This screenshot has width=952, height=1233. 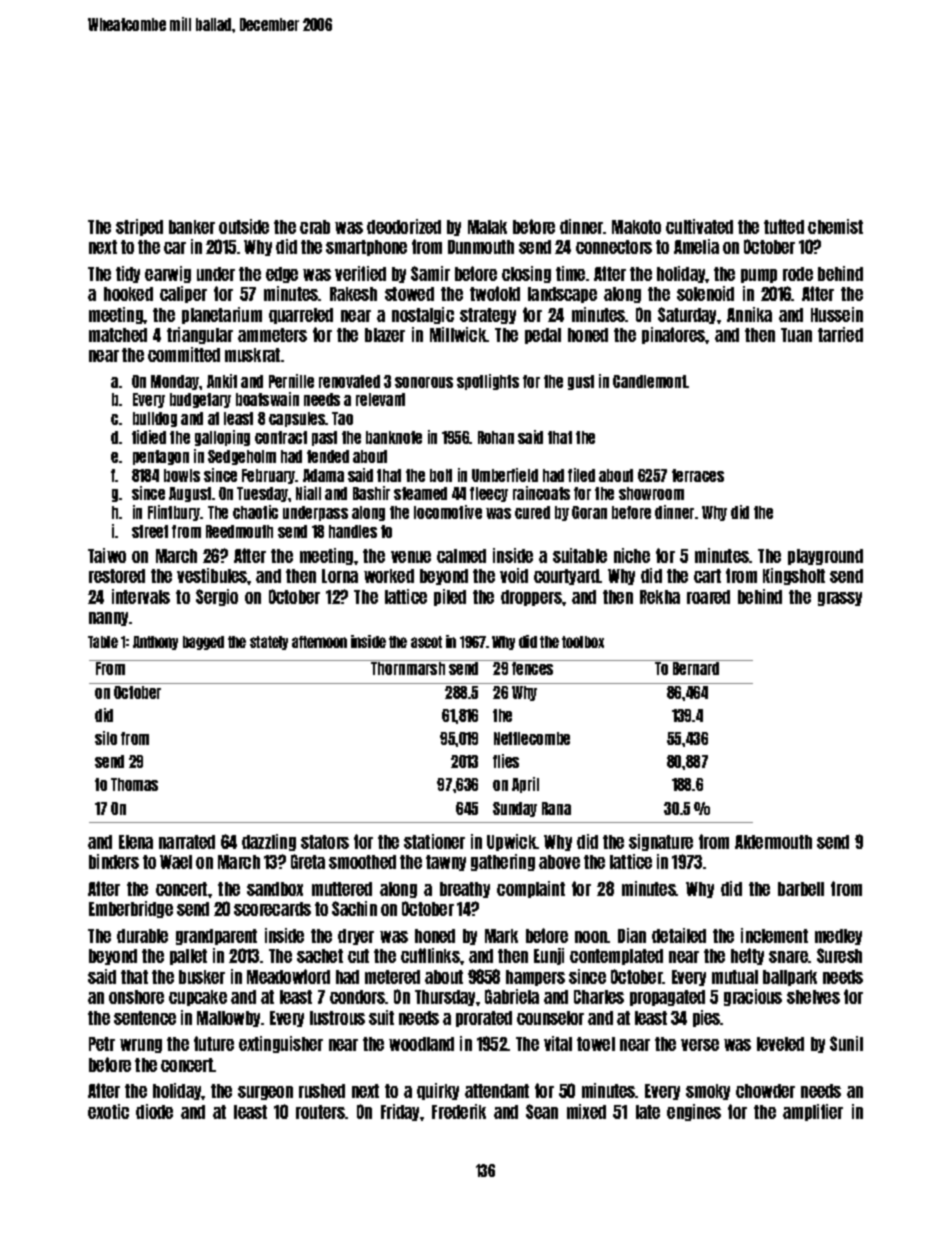 I want to click on ballpark, so click(x=790, y=978).
